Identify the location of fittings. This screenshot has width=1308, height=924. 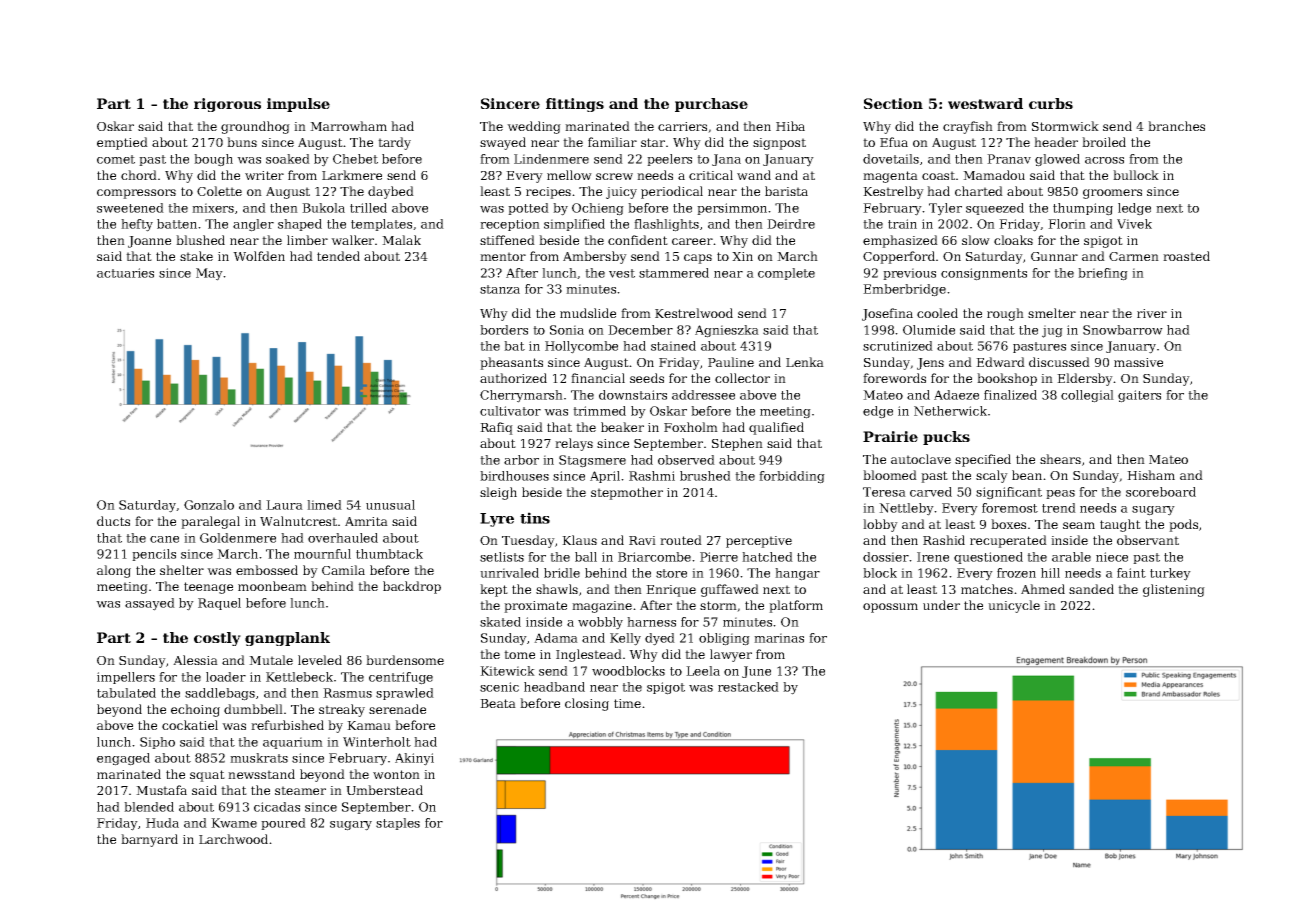
(575, 105).
